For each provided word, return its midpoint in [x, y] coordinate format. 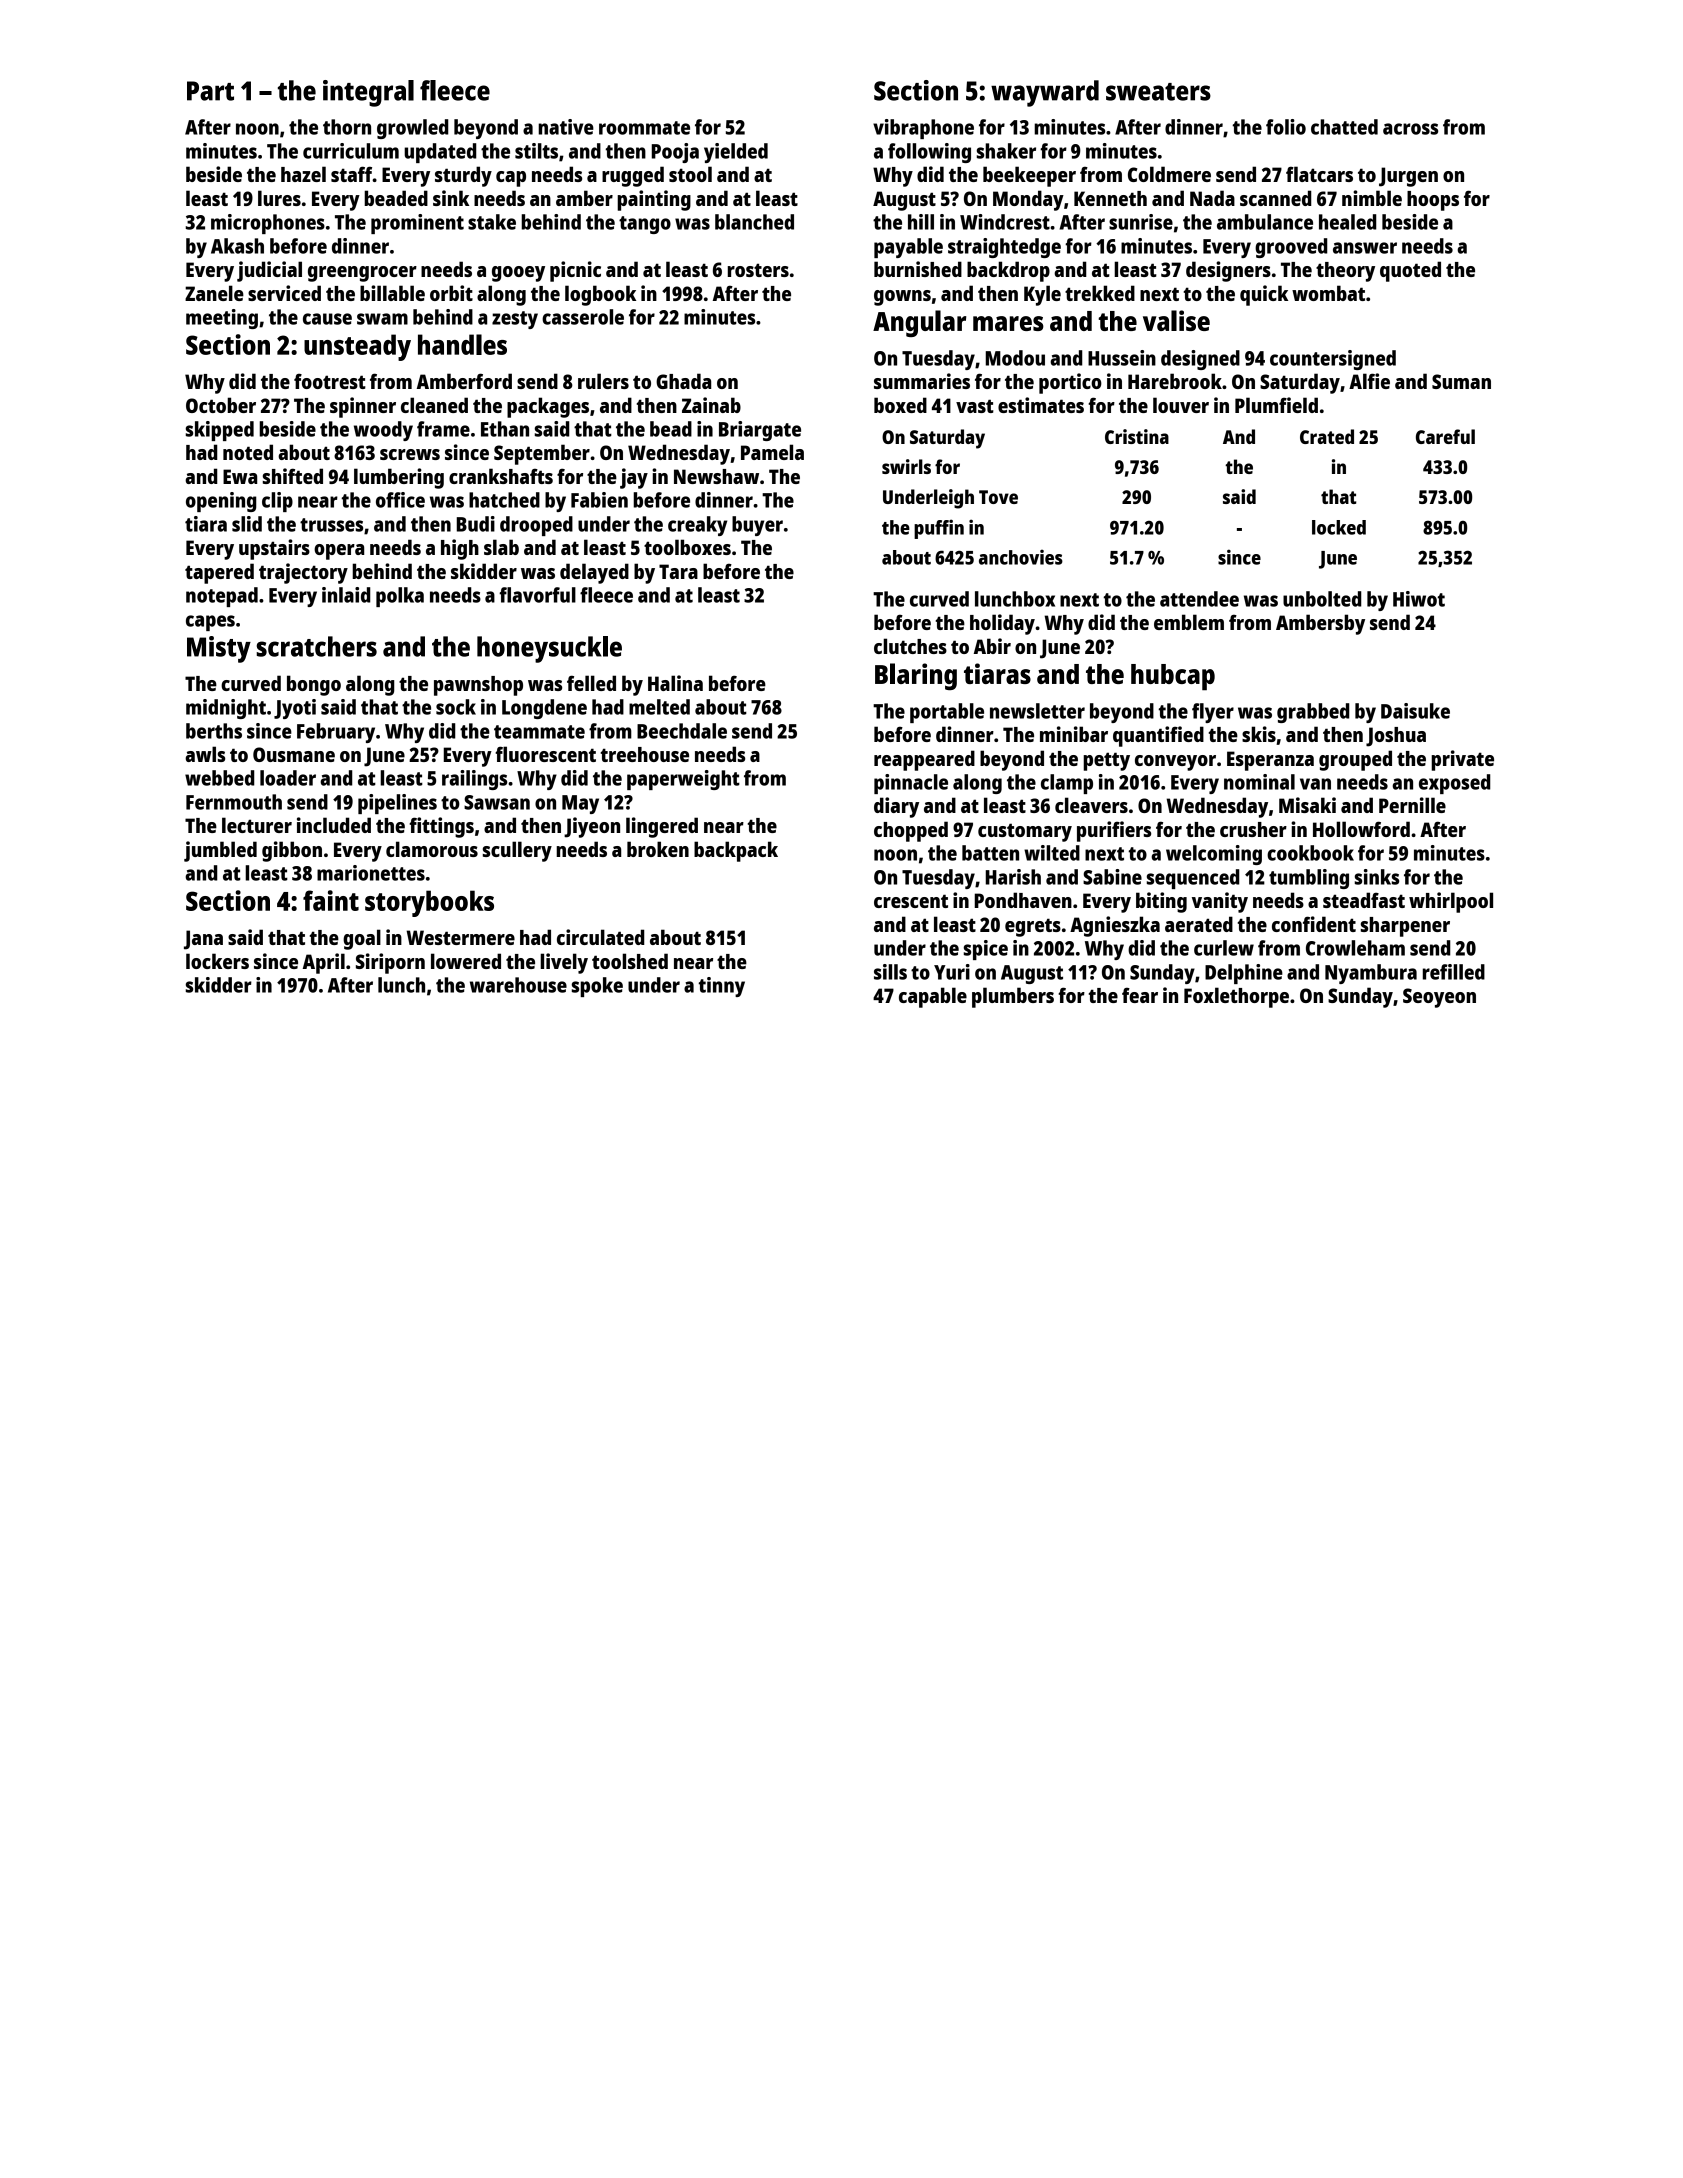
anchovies [1021, 557]
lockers [217, 961]
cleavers [1091, 805]
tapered [219, 573]
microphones [268, 224]
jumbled [220, 851]
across [1410, 129]
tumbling [1309, 879]
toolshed [630, 961]
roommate [644, 128]
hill [921, 222]
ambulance [1265, 222]
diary [896, 807]
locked [1339, 527]
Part [210, 91]
